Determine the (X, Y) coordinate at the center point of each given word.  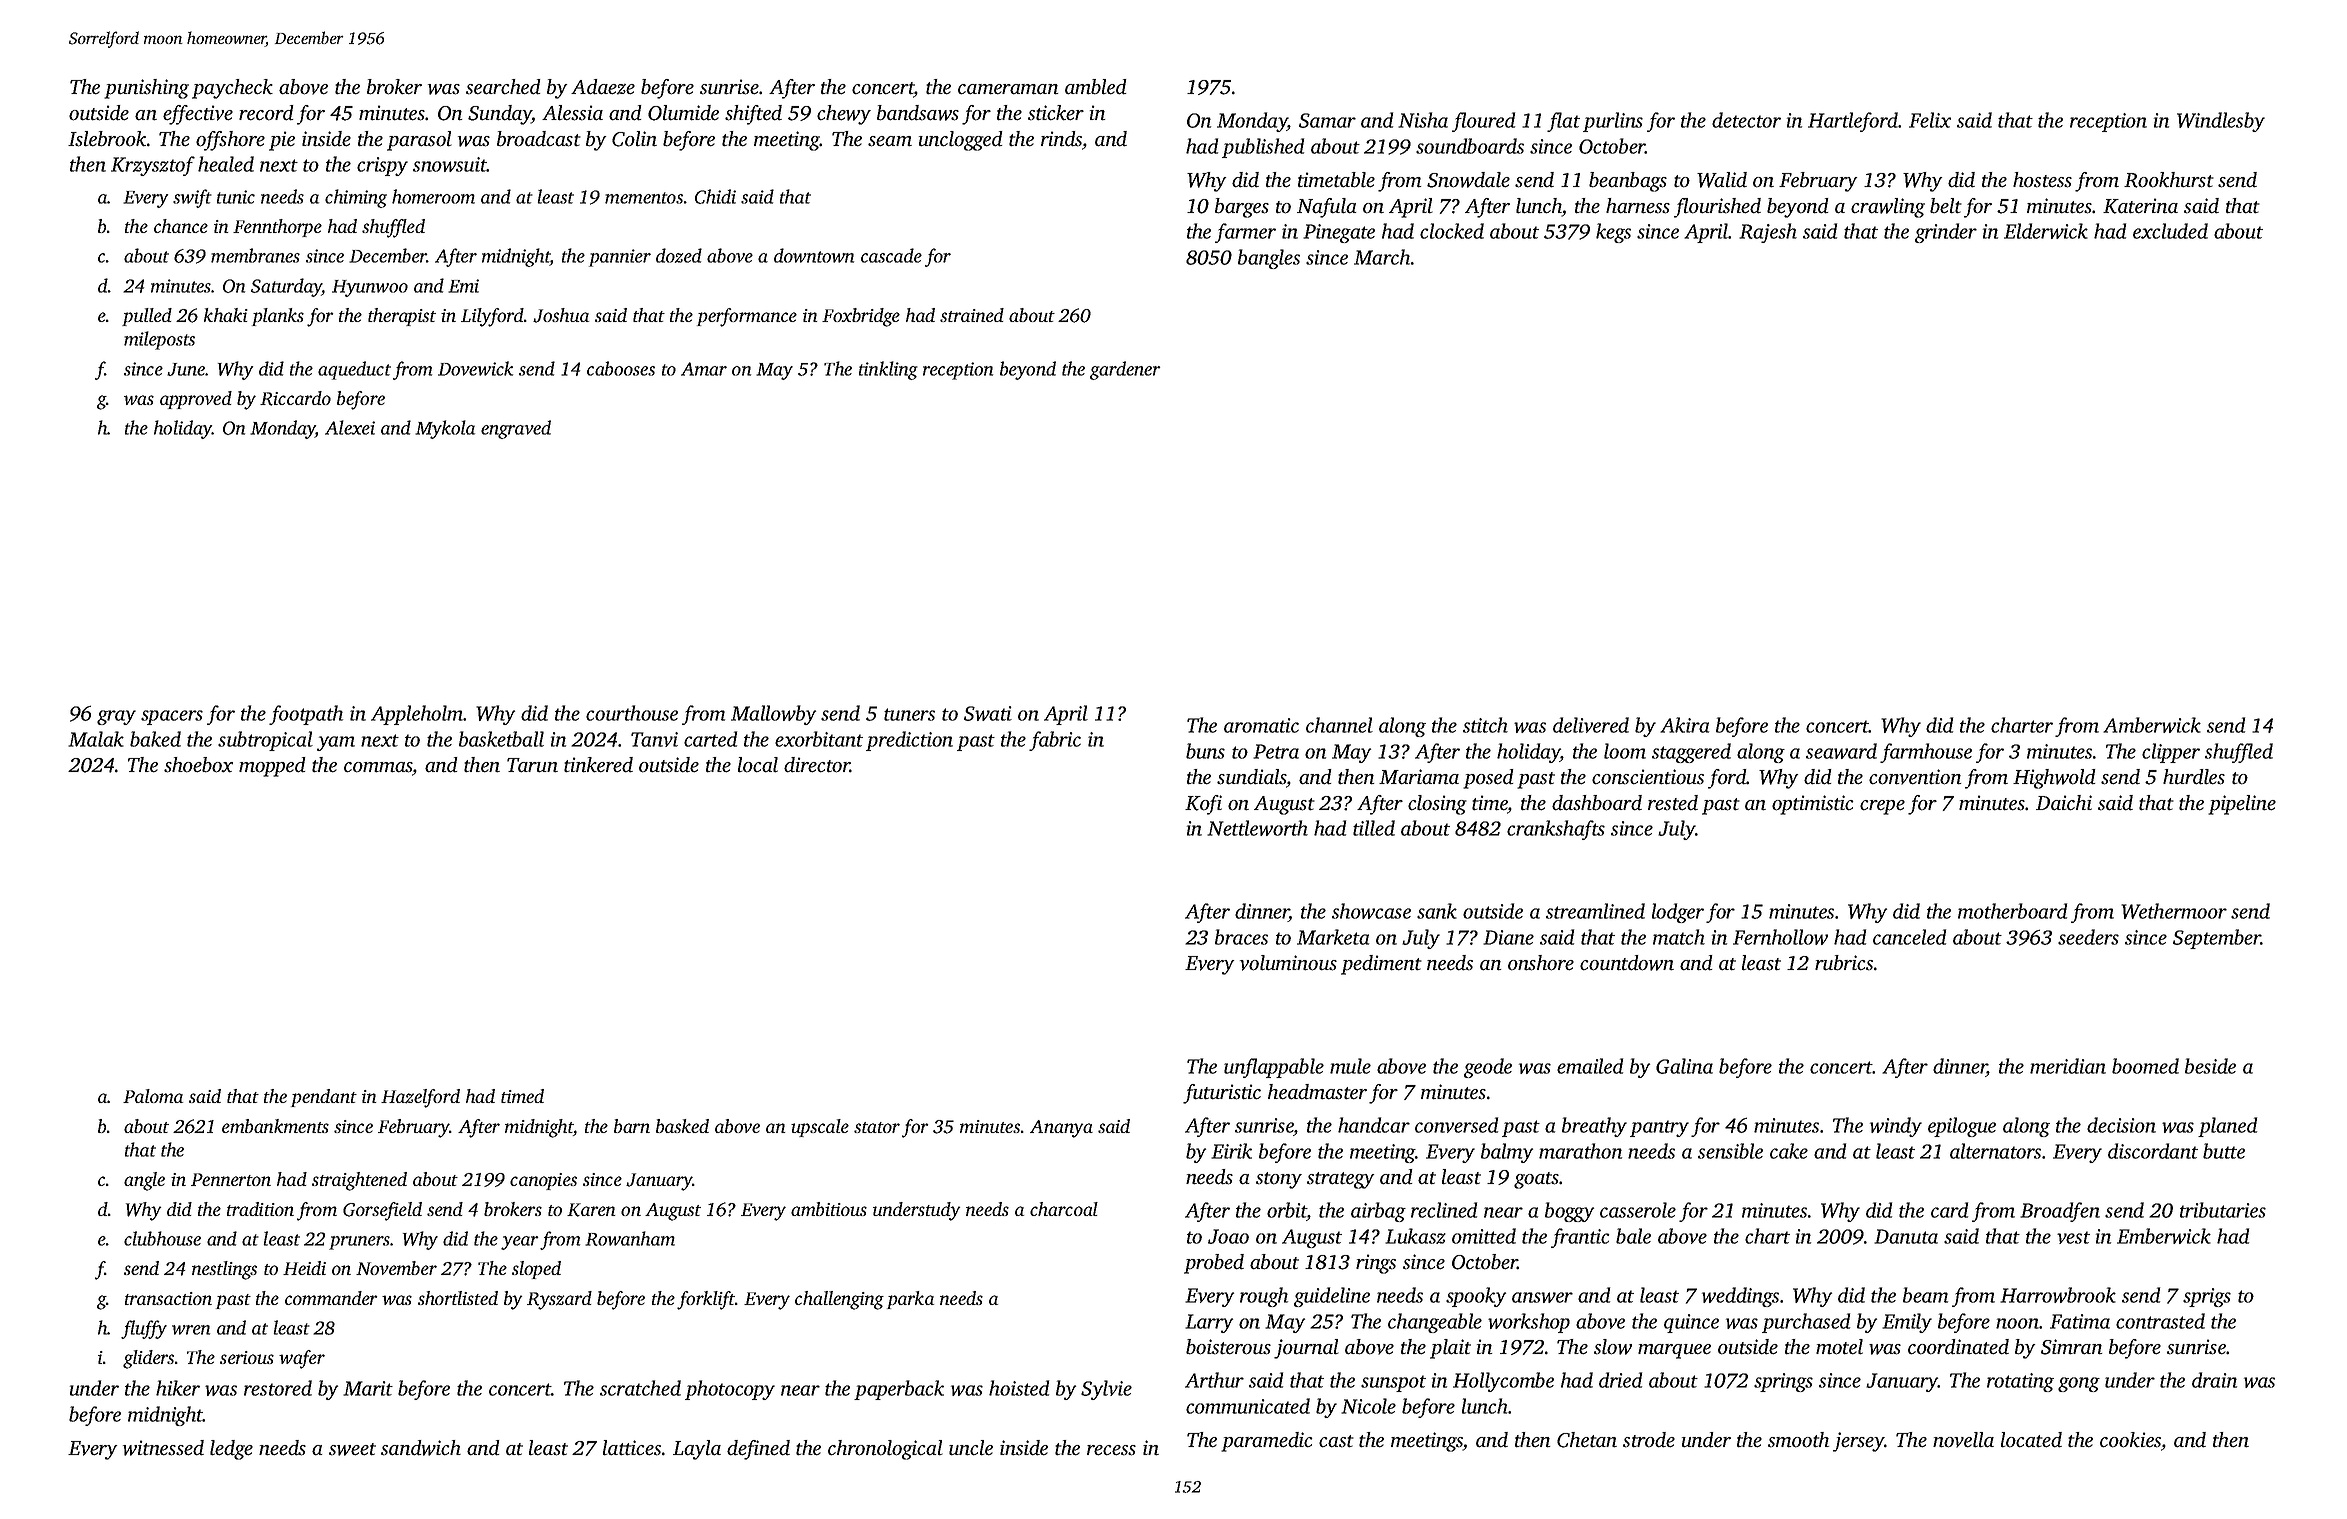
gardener (1125, 370)
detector (1746, 120)
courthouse (632, 713)
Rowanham (630, 1238)
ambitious (829, 1209)
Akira (1684, 725)
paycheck (232, 89)
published (1263, 148)
